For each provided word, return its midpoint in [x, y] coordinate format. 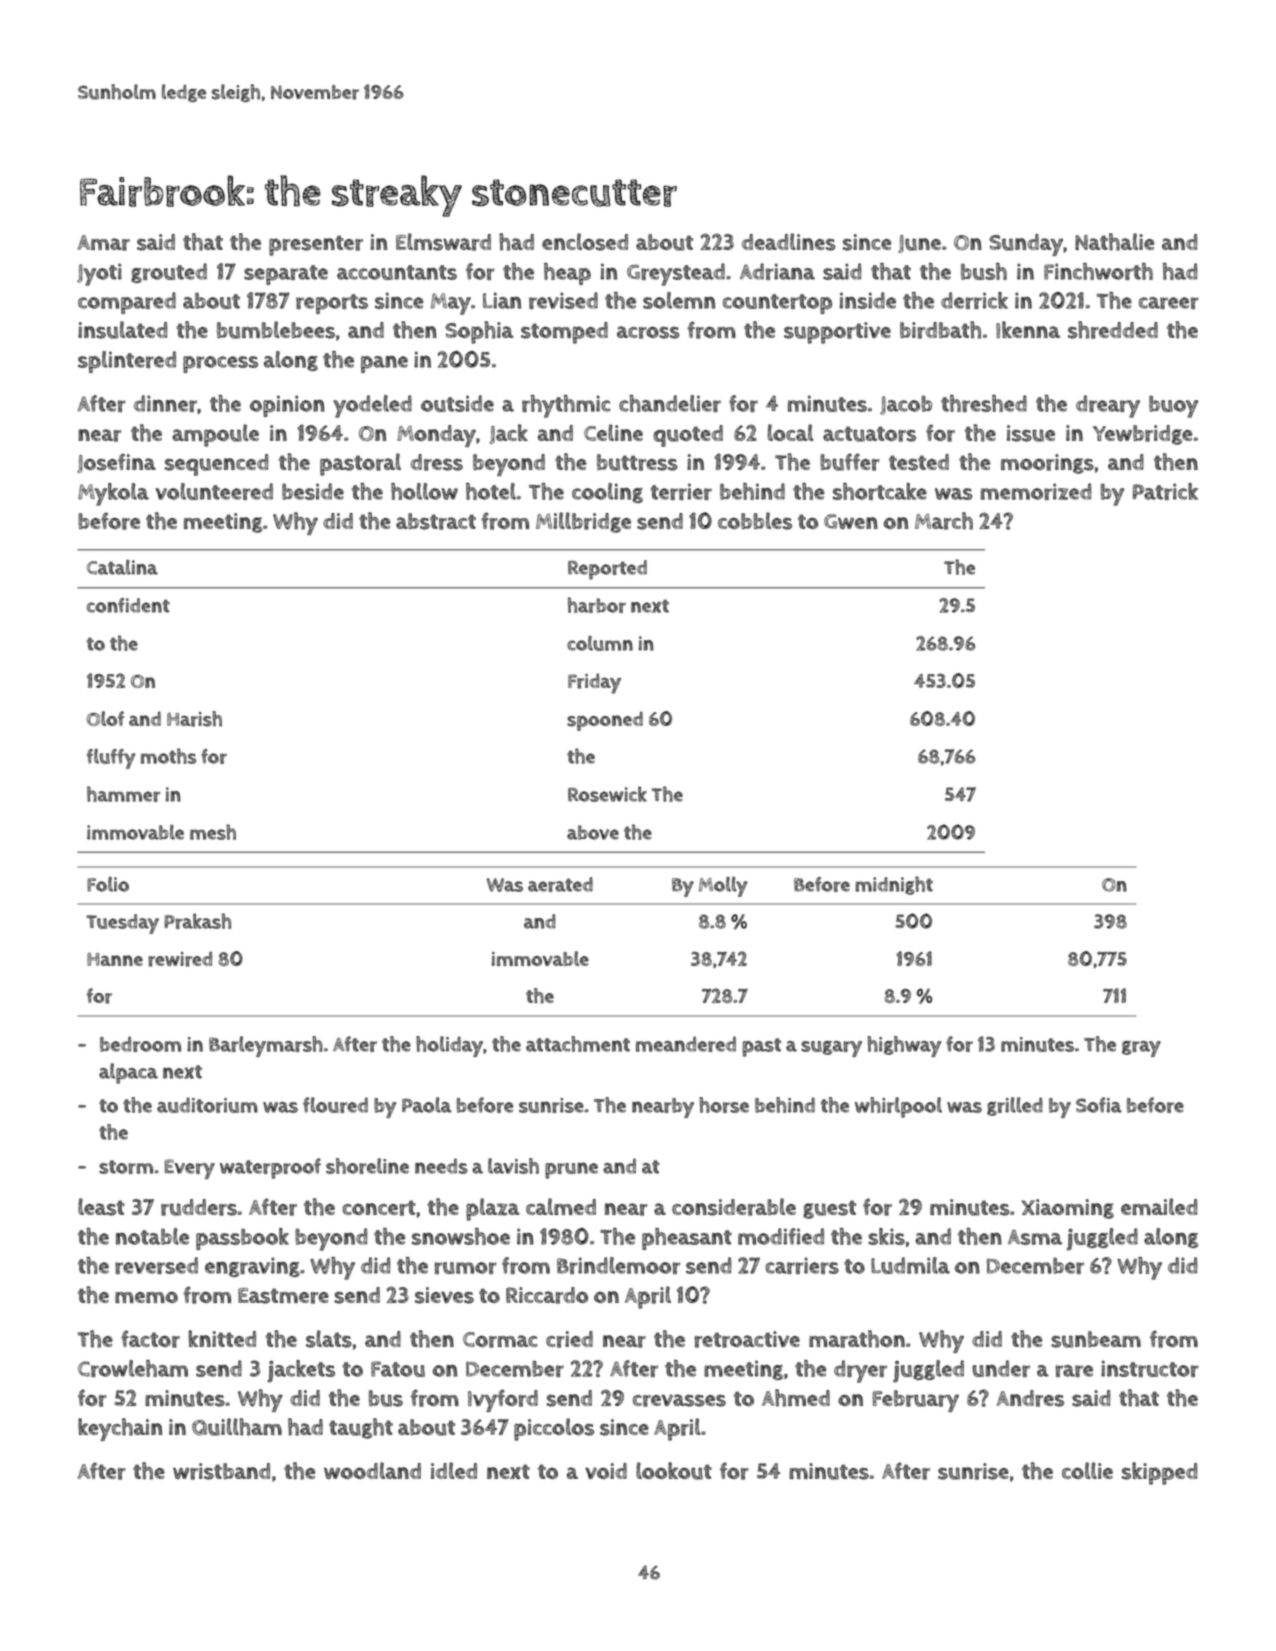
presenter [316, 245]
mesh [213, 832]
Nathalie [1114, 242]
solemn [679, 300]
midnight [894, 885]
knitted [222, 1338]
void [606, 1471]
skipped [1159, 1473]
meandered [686, 1044]
